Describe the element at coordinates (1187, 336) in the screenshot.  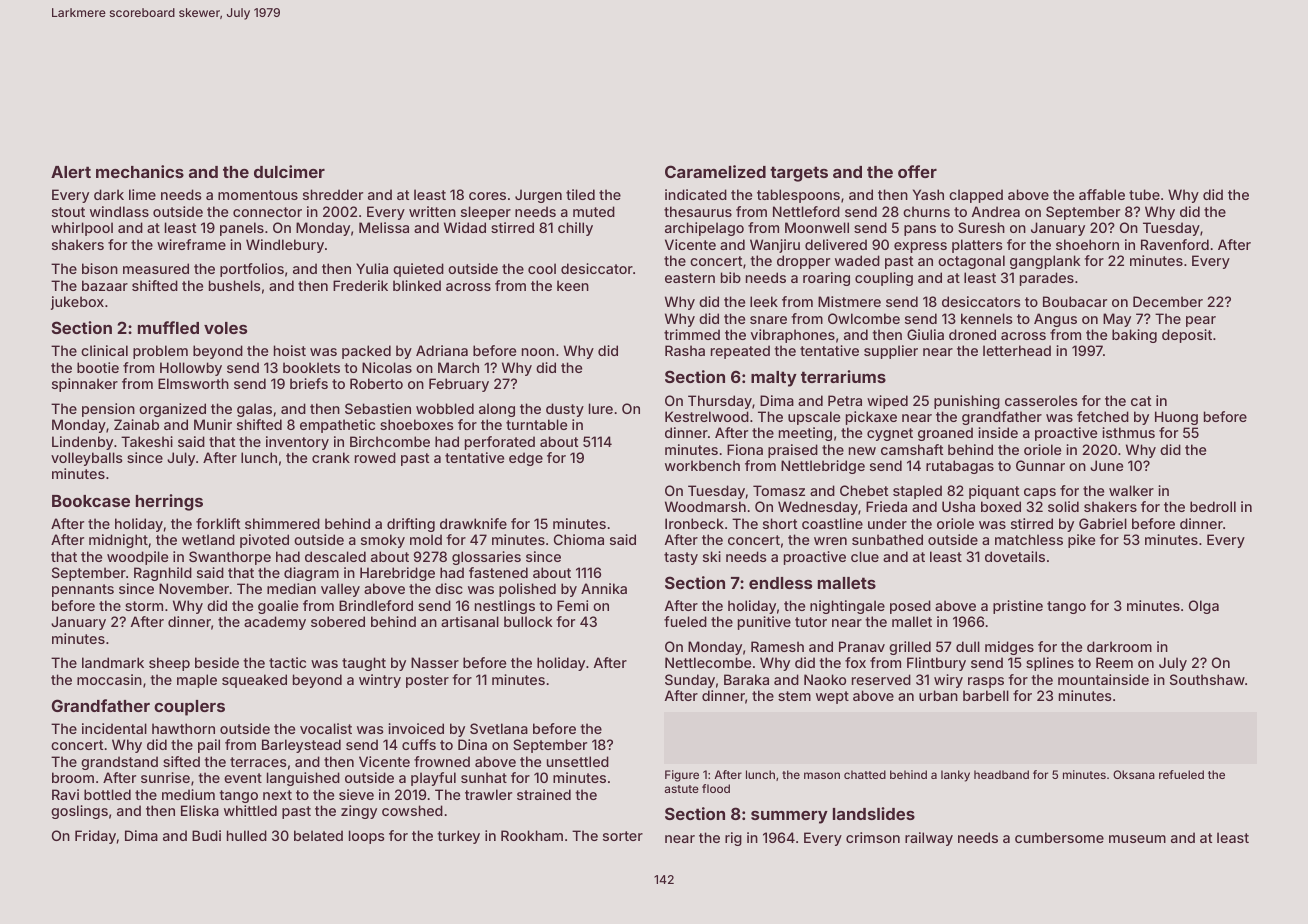
I see `deposit` at that location.
